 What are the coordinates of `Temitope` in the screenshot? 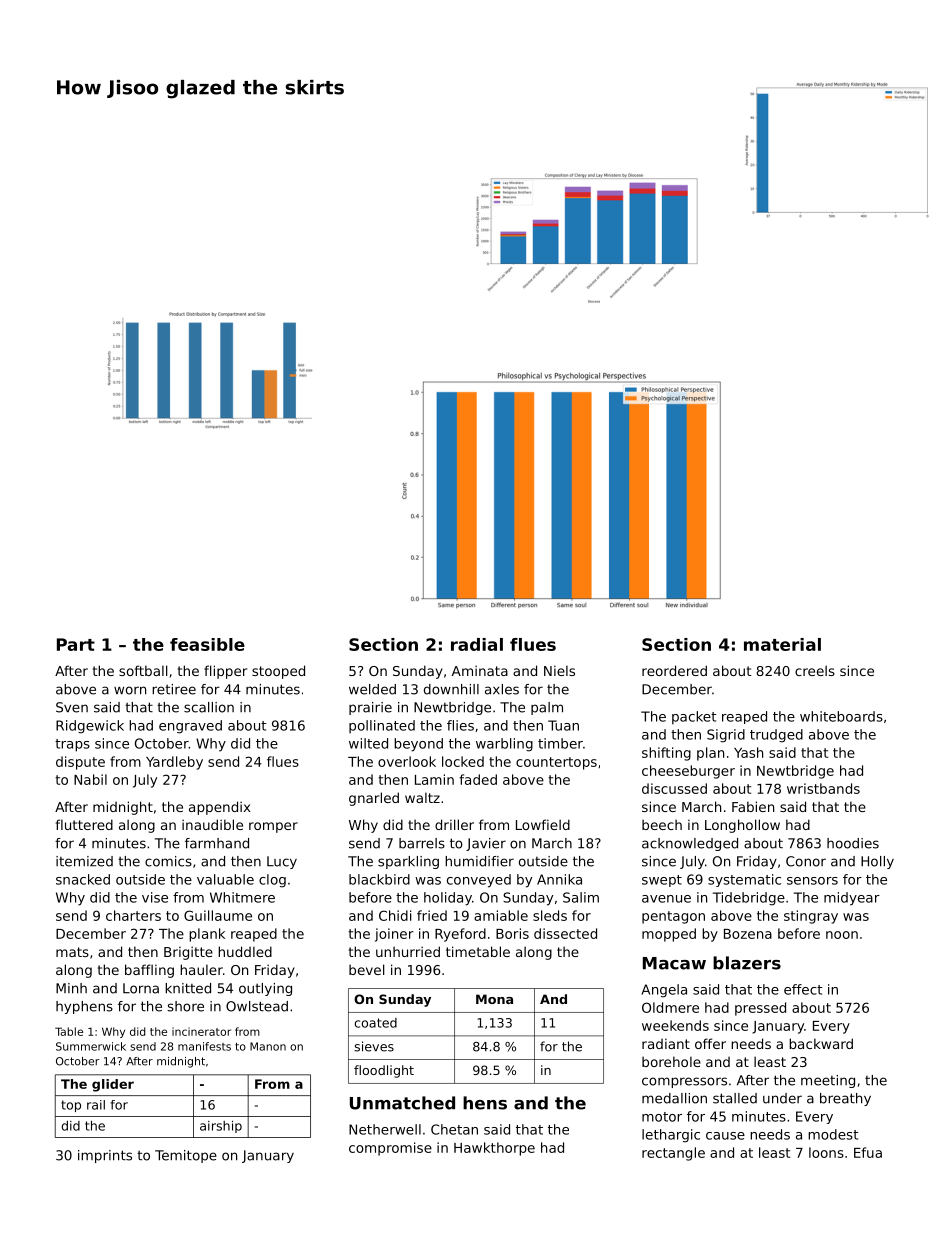 It's located at (186, 1156).
